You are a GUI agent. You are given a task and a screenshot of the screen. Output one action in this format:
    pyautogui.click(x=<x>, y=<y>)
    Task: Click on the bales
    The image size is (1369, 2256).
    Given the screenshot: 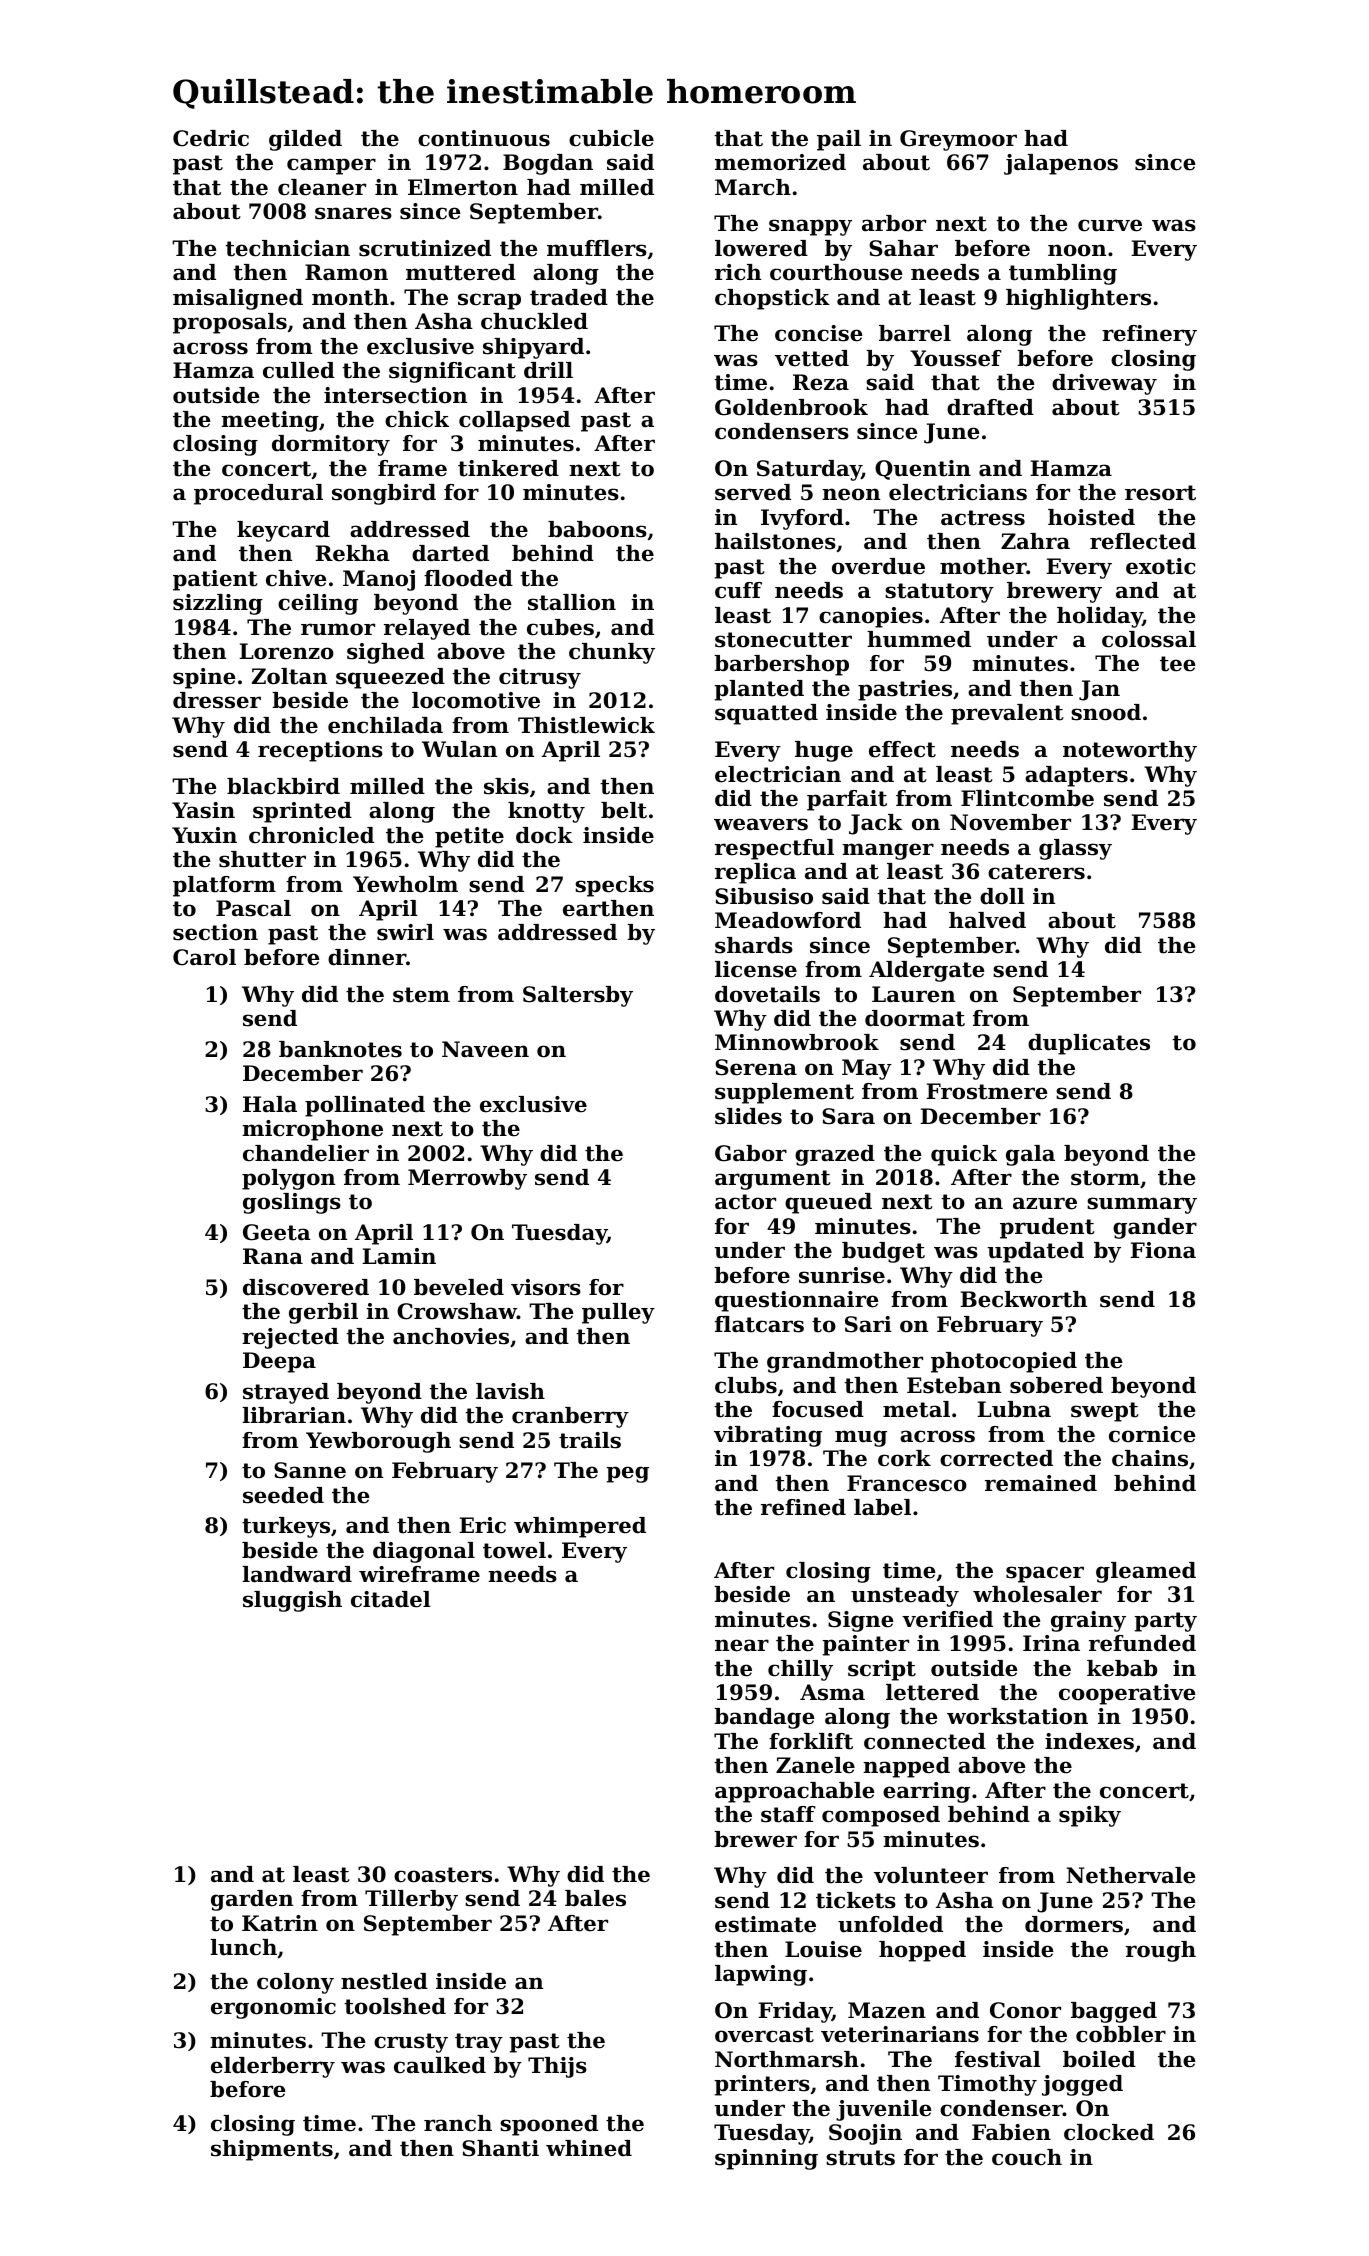 What is the action you would take?
    pyautogui.click(x=595, y=1898)
